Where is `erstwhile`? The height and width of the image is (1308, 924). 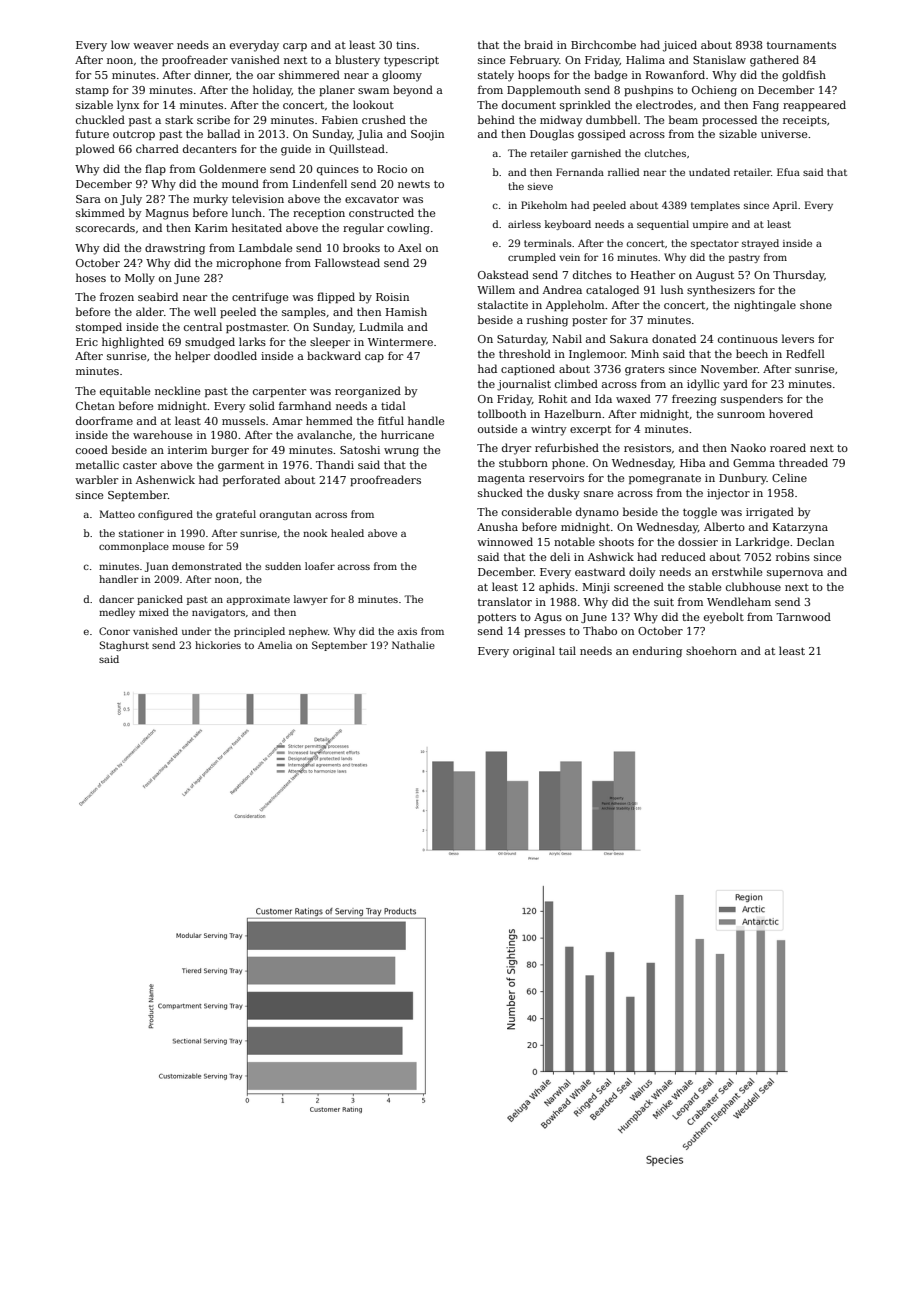
erstwhile is located at coordinates (737, 571).
